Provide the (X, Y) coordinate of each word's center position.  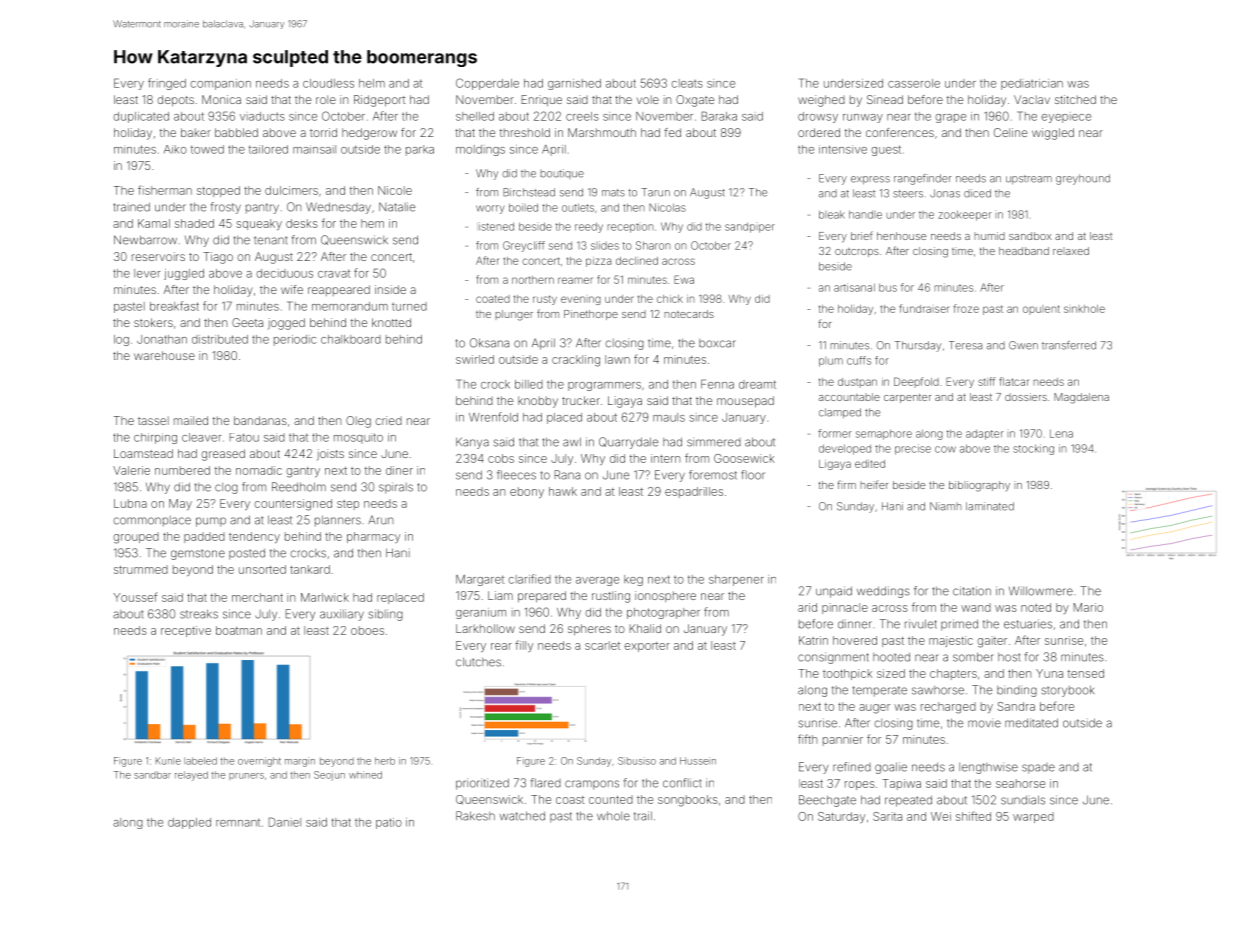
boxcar (717, 343)
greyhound (1083, 179)
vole (648, 99)
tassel (153, 420)
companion (220, 84)
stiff (987, 381)
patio (389, 823)
